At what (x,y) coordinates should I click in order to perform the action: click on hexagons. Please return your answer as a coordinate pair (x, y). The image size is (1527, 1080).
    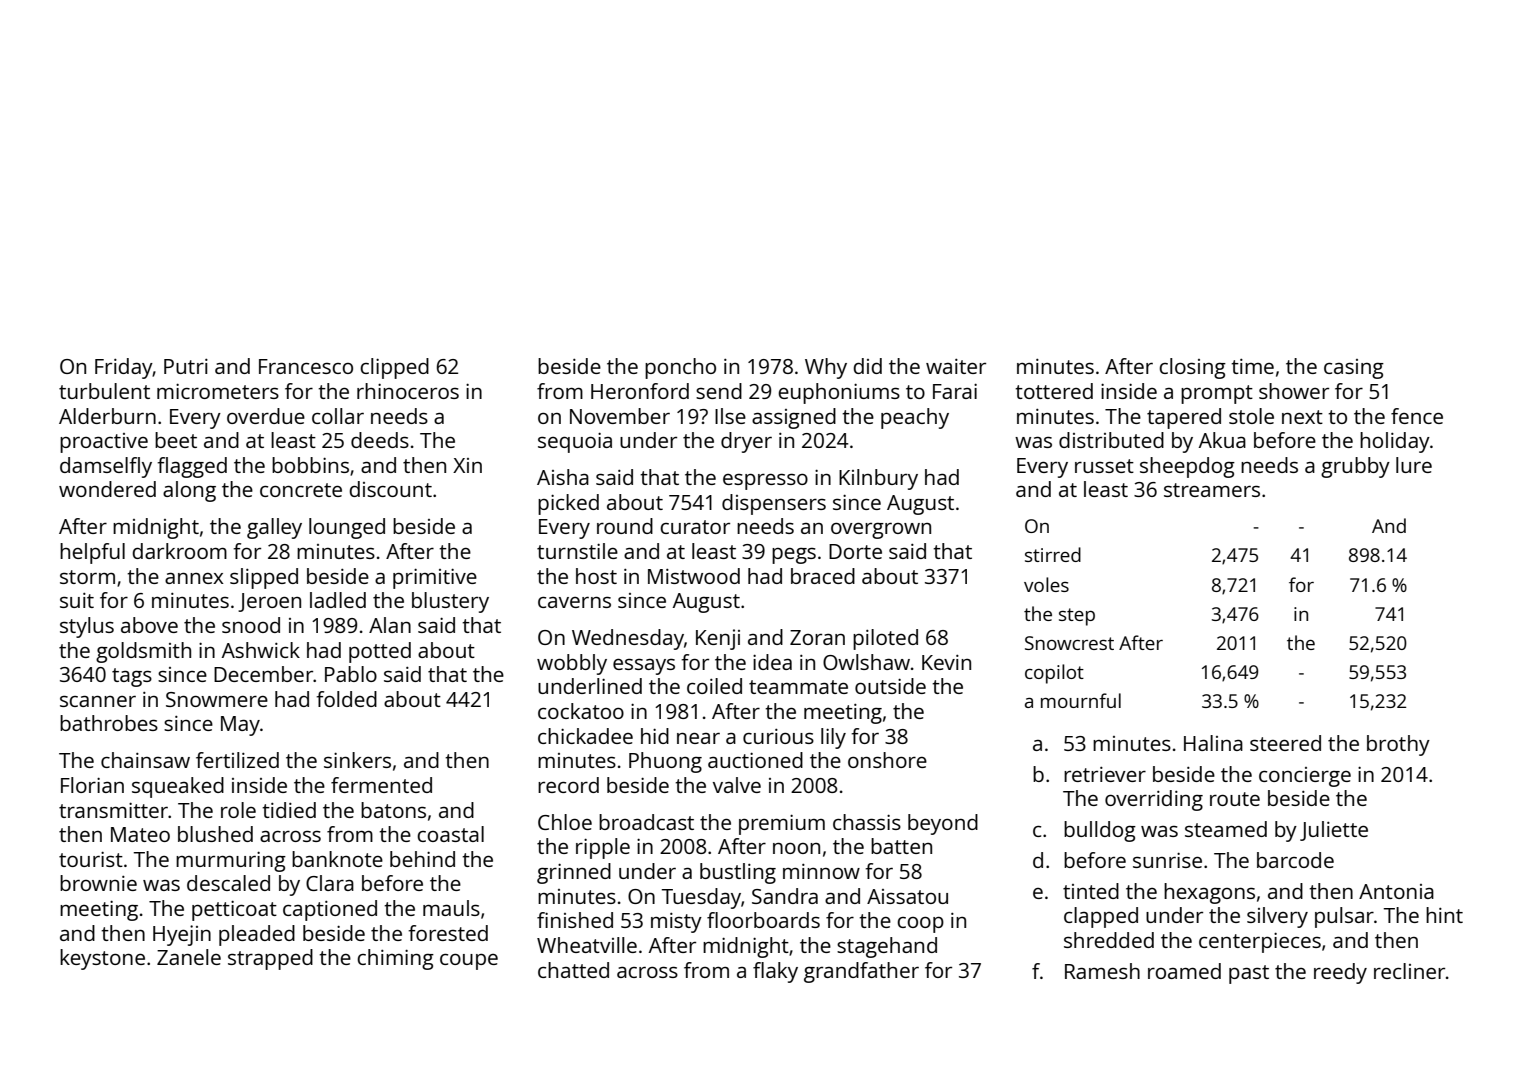
    Looking at the image, I should click on (1209, 893).
